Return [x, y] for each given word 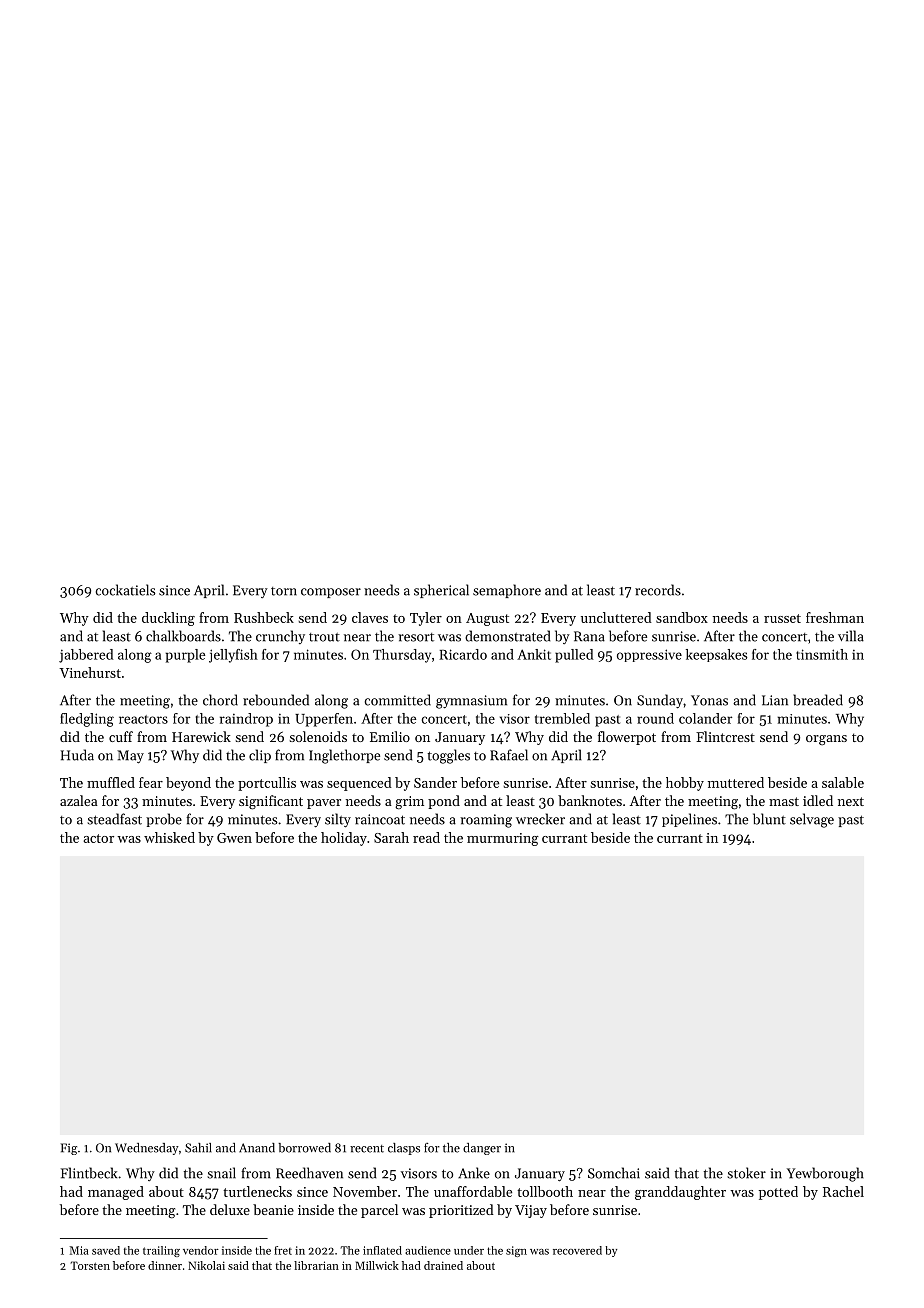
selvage [812, 820]
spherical [441, 591]
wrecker [540, 819]
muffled [111, 782]
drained [443, 1265]
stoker [746, 1173]
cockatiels [126, 590]
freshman [835, 617]
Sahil [198, 1148]
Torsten [90, 1265]
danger [482, 1149]
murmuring [503, 839]
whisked [169, 837]
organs [826, 740]
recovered [577, 1250]
